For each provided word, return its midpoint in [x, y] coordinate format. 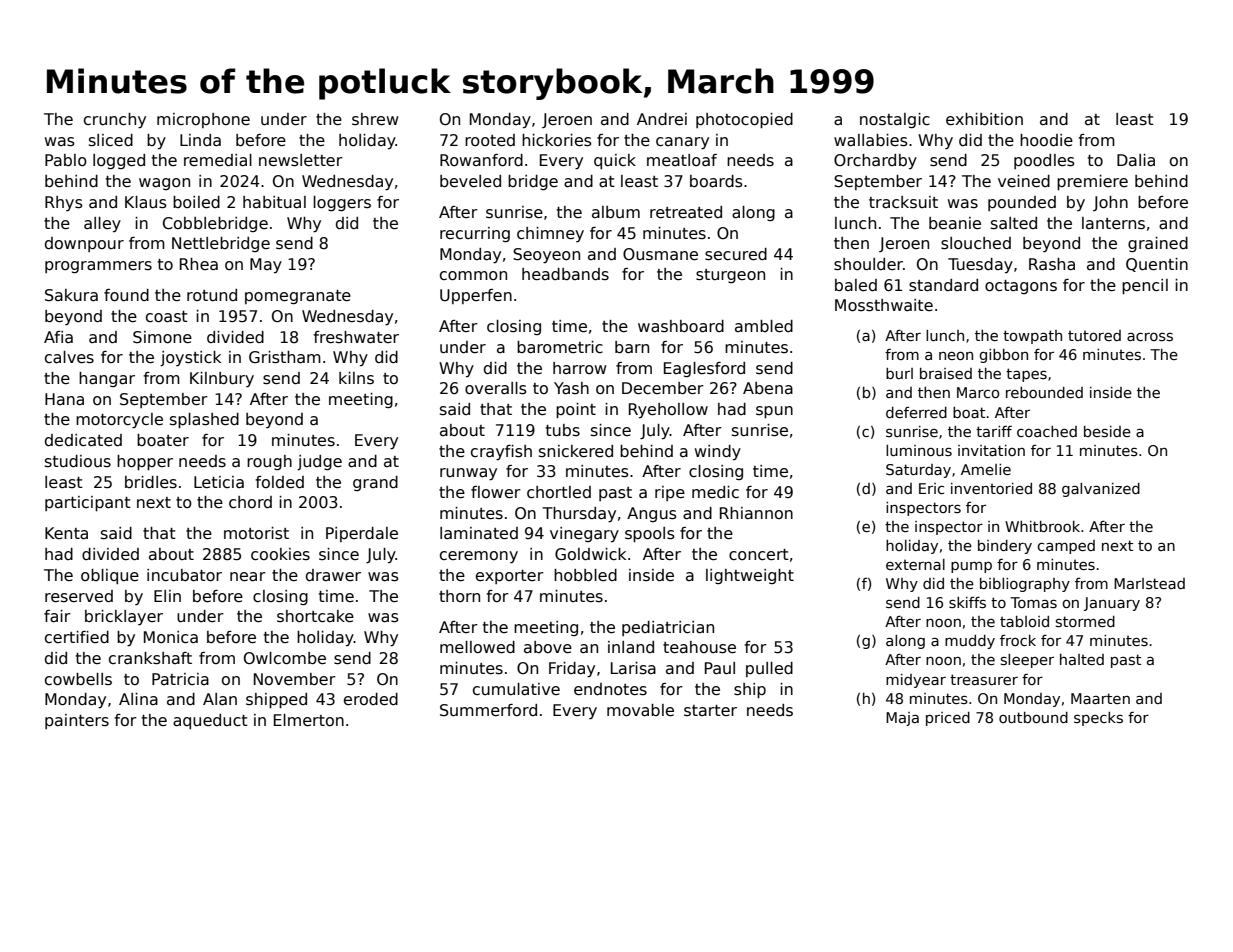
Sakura [71, 295]
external [915, 564]
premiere [1092, 182]
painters [77, 721]
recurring [475, 234]
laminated [479, 533]
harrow [580, 368]
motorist [256, 533]
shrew [375, 119]
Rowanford [481, 160]
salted [1014, 223]
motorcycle [119, 421]
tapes [1026, 375]
